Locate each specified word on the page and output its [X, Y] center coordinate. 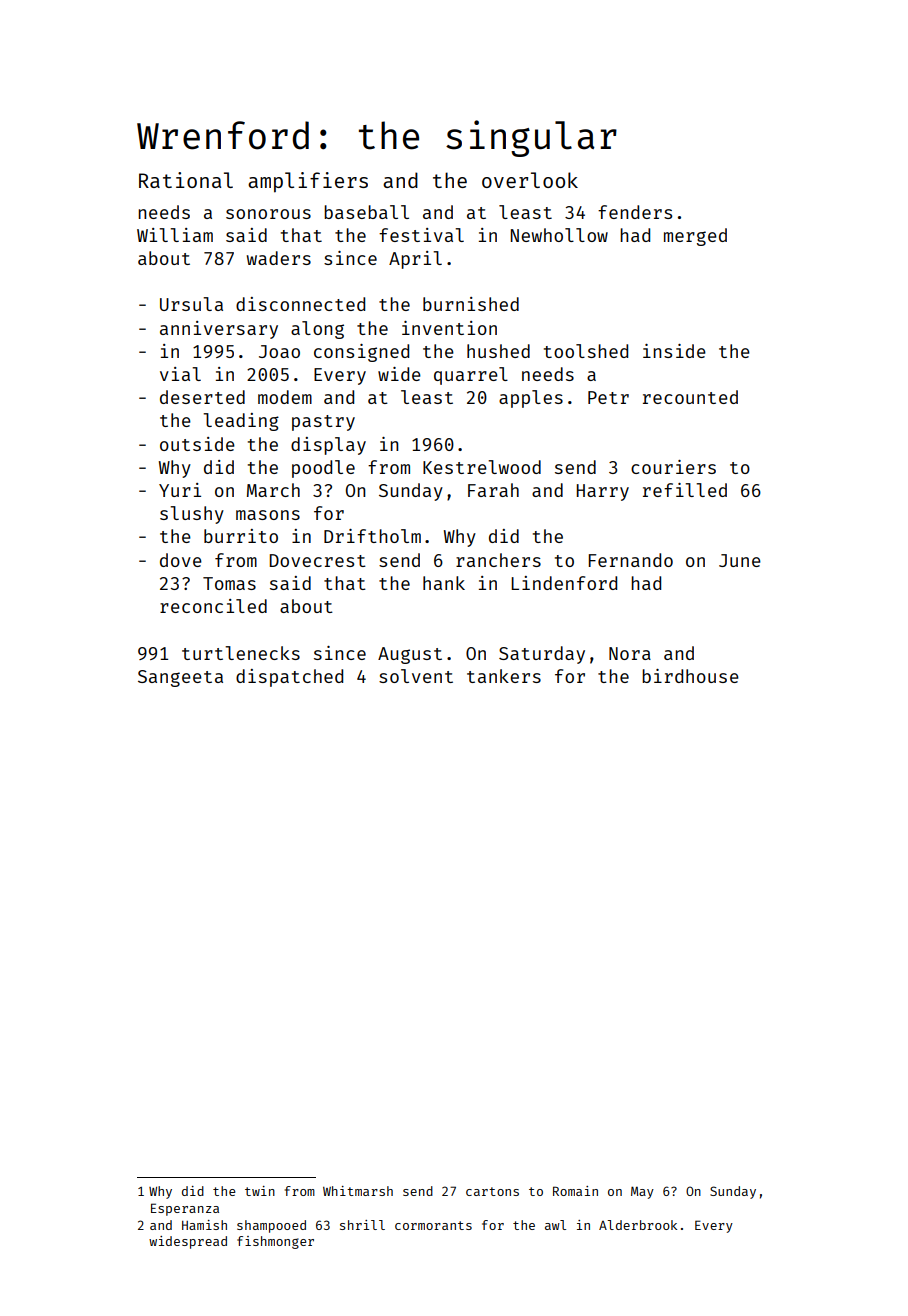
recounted [690, 397]
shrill [362, 1225]
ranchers [498, 560]
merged [695, 237]
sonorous [268, 214]
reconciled [213, 606]
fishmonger [275, 1242]
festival [421, 235]
